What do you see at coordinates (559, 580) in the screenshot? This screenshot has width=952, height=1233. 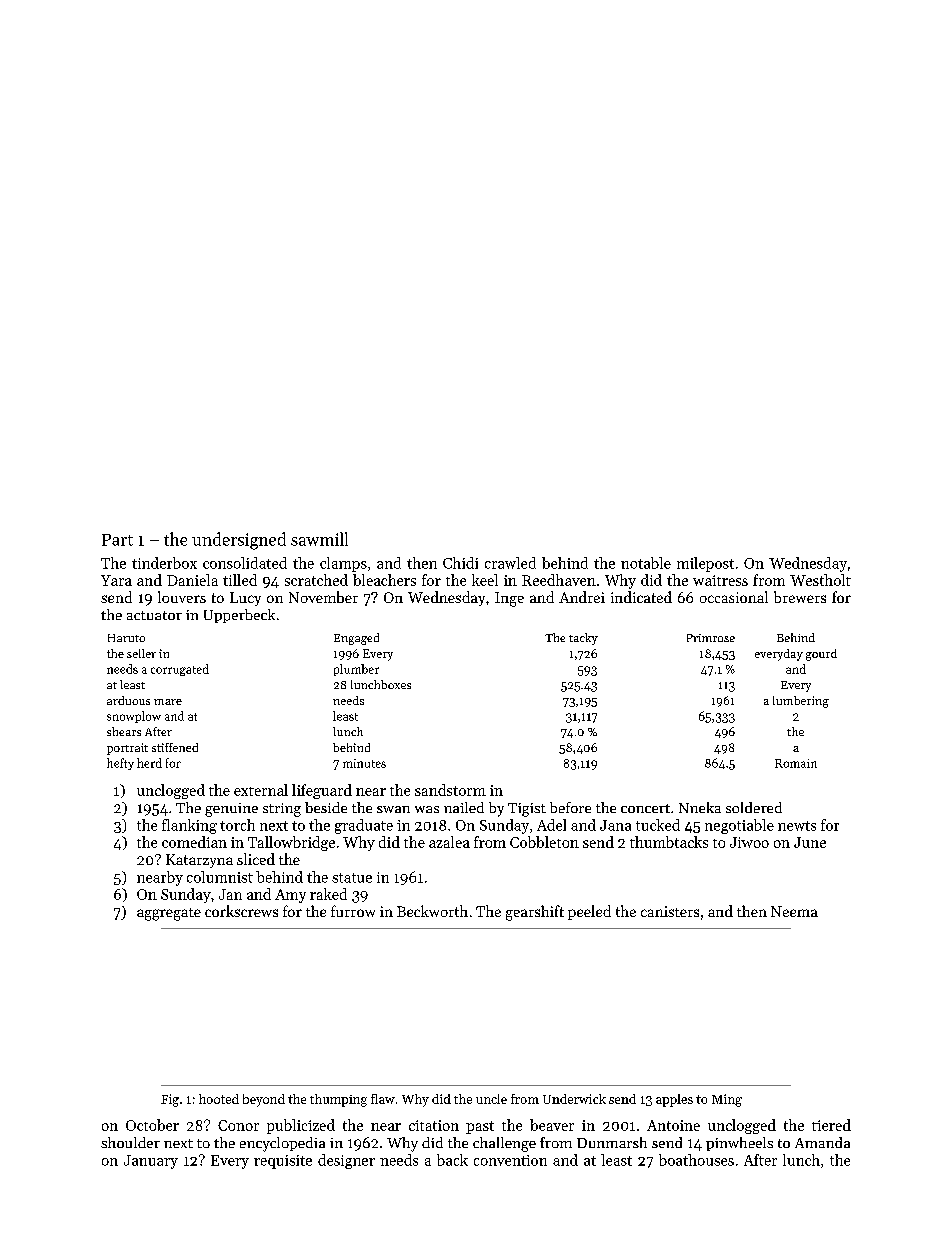 I see `Reedhaven` at bounding box center [559, 580].
